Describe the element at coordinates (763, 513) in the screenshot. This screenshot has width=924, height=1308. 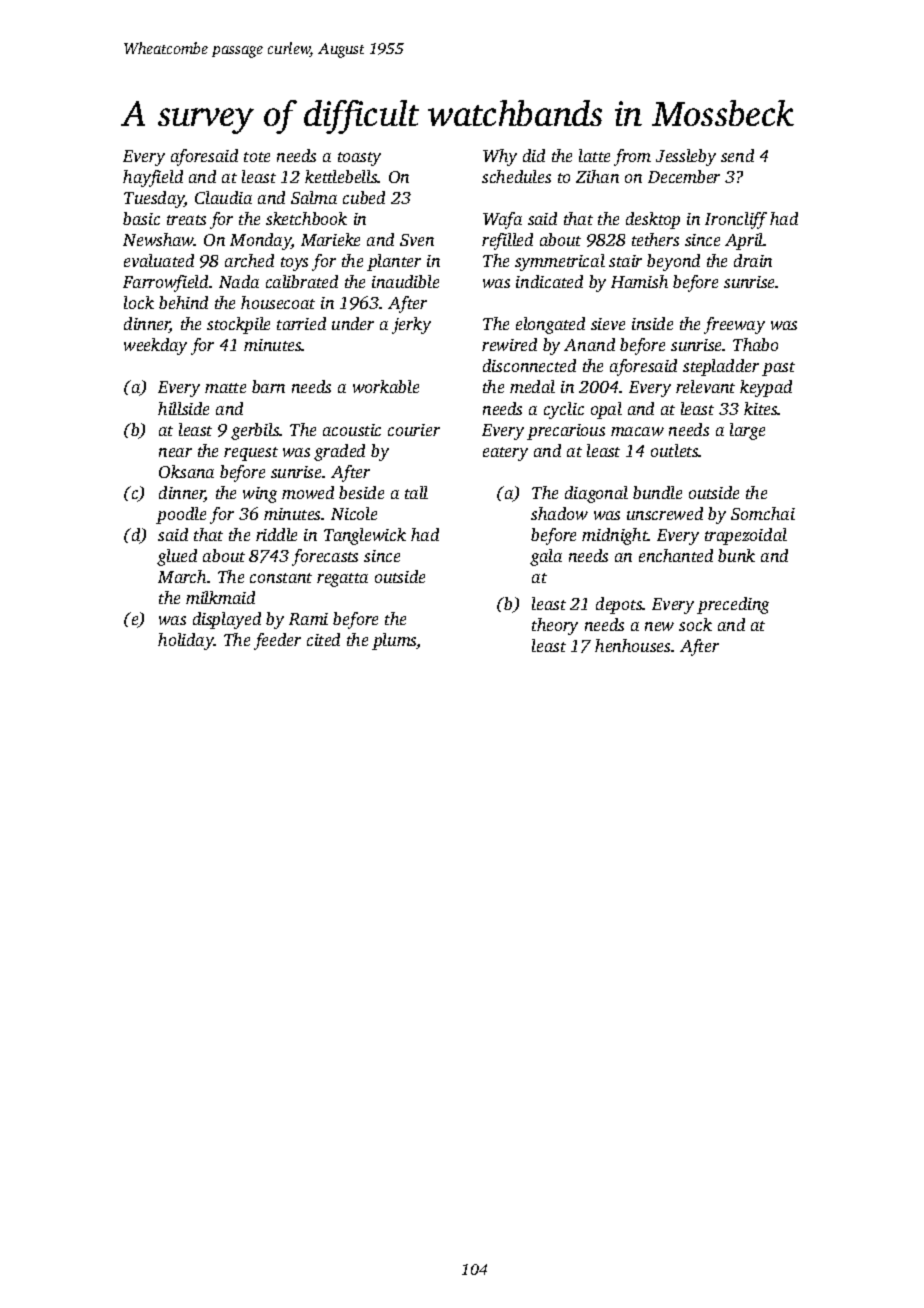
I see `Somchai` at that location.
